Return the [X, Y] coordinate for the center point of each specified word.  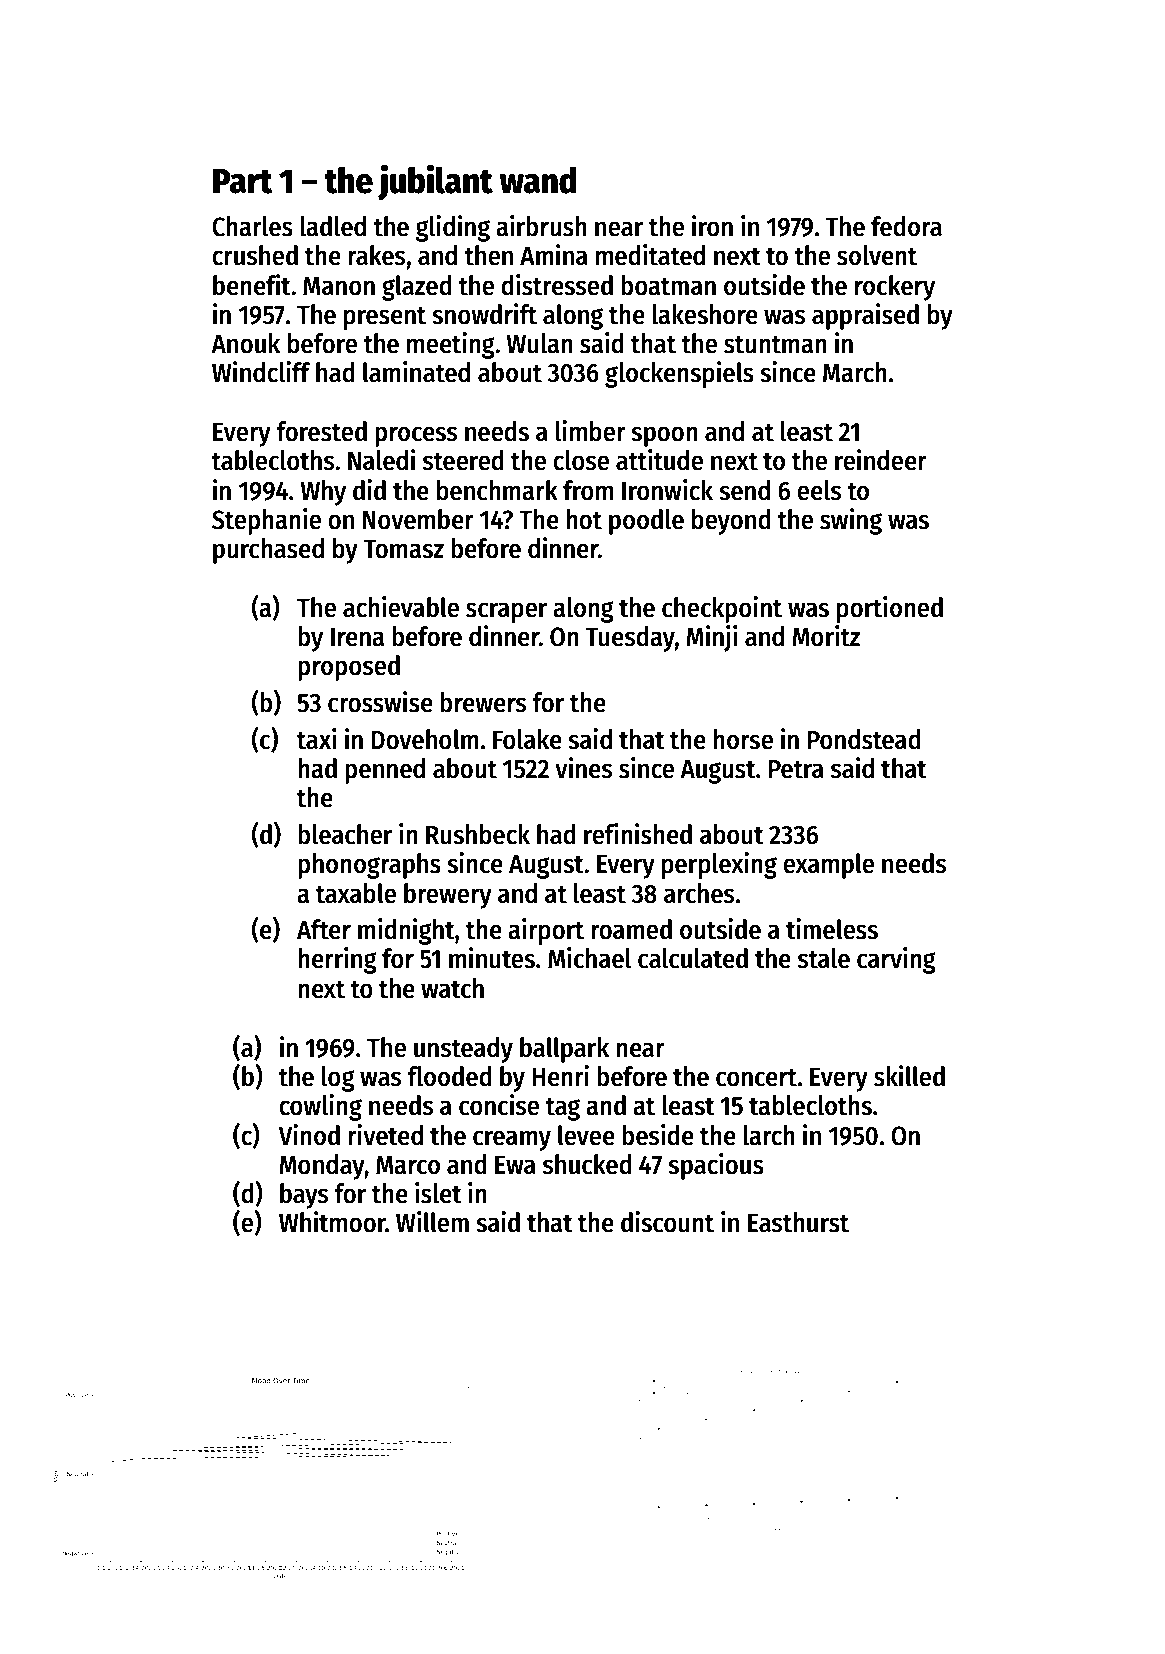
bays [304, 1196]
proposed [349, 668]
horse [743, 739]
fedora [906, 226]
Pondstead [864, 739]
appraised [865, 316]
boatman [668, 285]
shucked [587, 1164]
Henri [560, 1076]
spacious [716, 1166]
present [385, 318]
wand [538, 180]
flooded [449, 1076]
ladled [333, 226]
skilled [909, 1076]
